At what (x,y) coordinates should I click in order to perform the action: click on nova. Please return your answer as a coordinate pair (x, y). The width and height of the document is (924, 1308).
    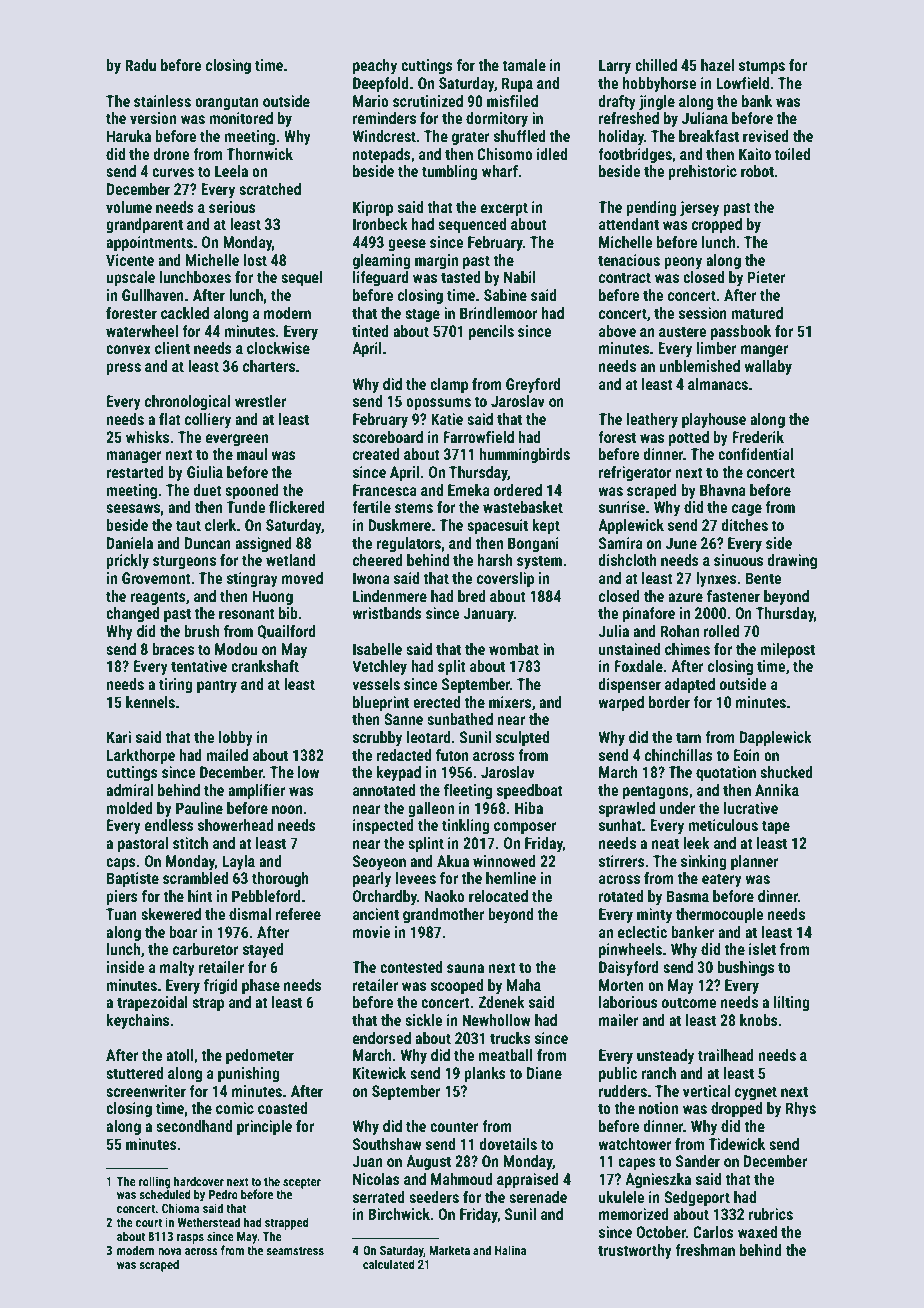
    Looking at the image, I should click on (169, 1251).
